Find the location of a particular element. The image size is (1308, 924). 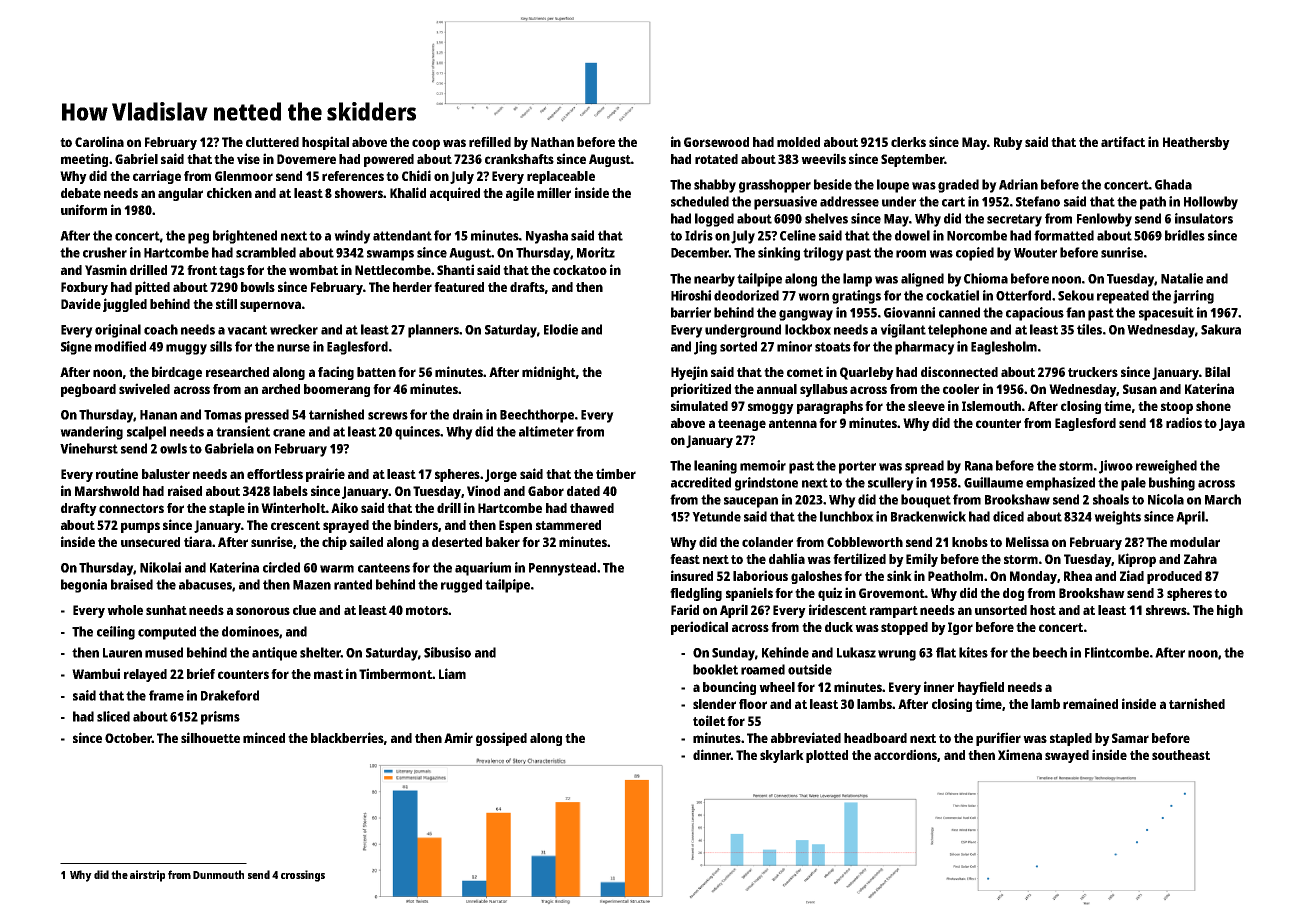

baluster is located at coordinates (166, 474).
